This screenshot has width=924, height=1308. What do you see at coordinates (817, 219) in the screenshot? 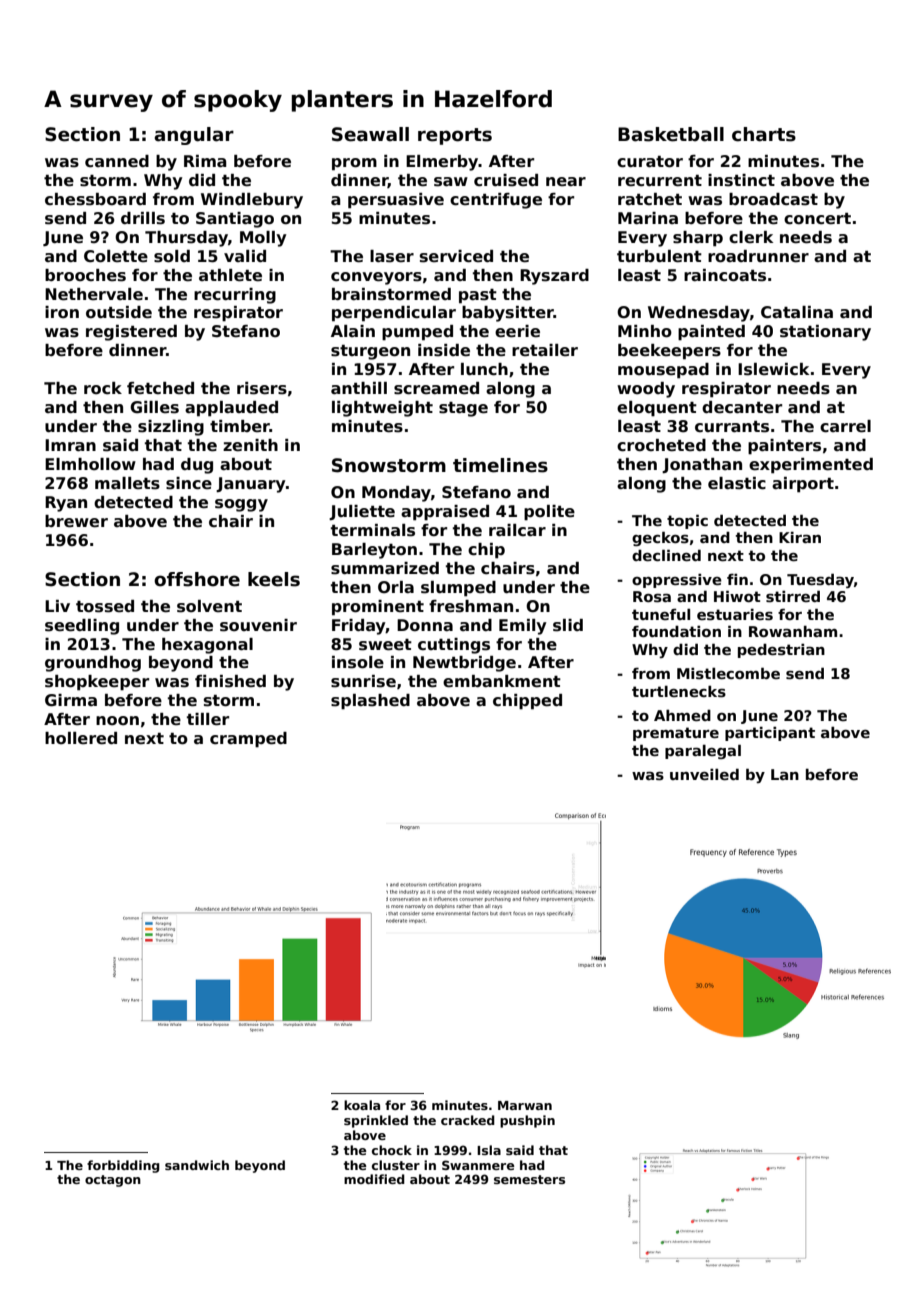
I see `concert` at bounding box center [817, 219].
